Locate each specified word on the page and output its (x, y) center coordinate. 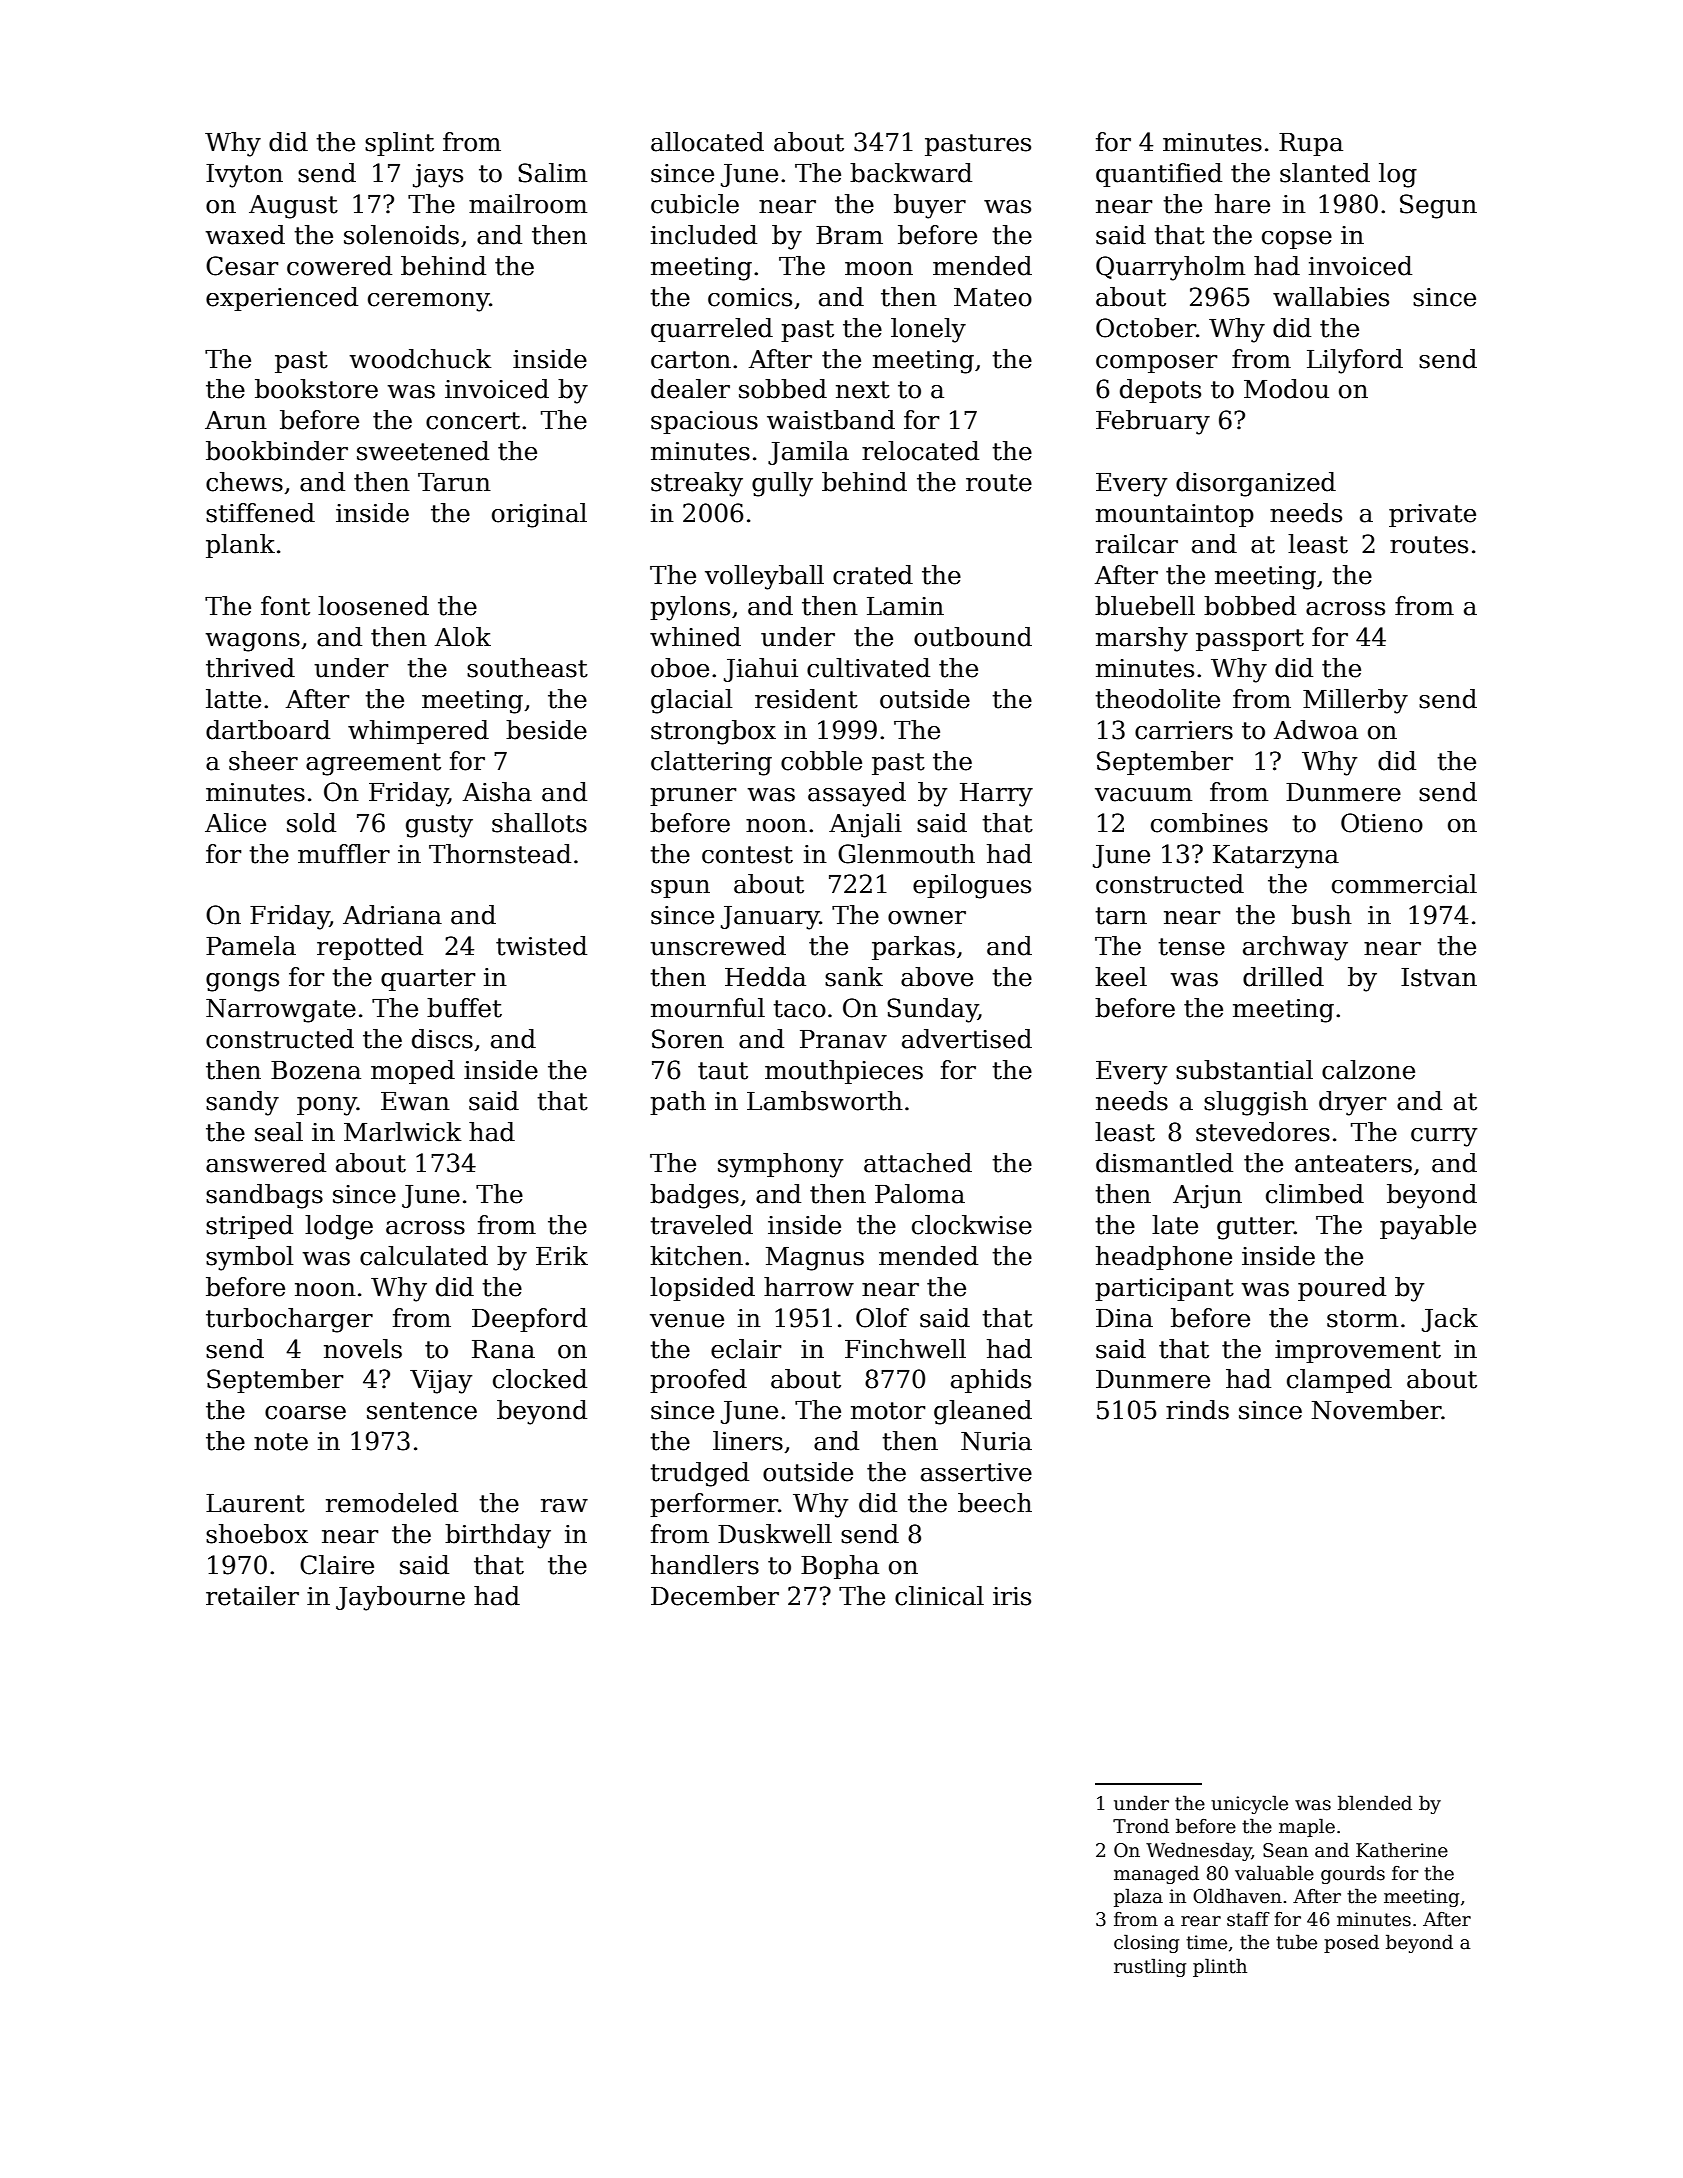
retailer (252, 1596)
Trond (1141, 1826)
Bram (849, 235)
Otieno (1382, 823)
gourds (1353, 1874)
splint (399, 144)
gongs (242, 982)
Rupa (1311, 144)
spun (680, 889)
